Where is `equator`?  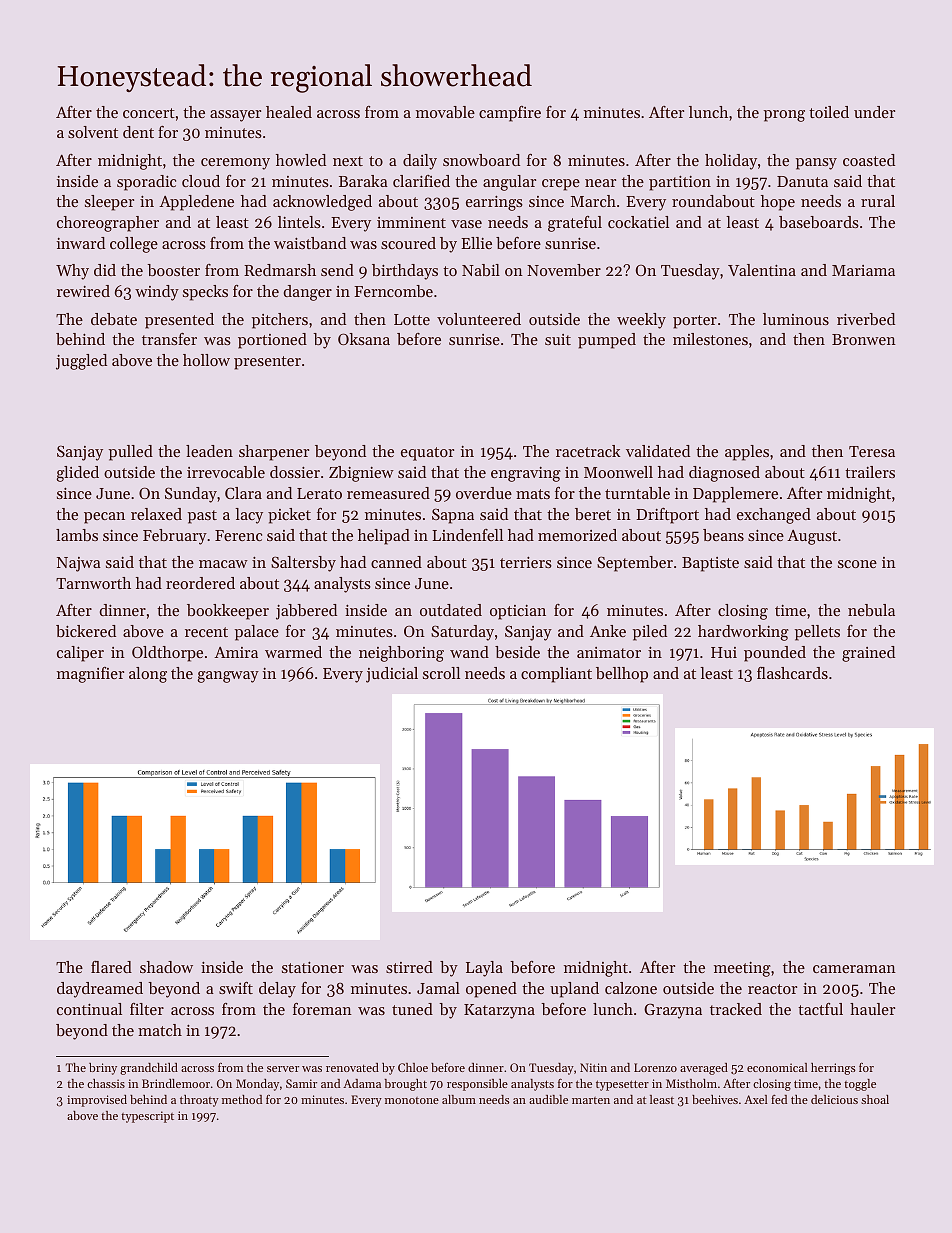
equator is located at coordinates (427, 454).
